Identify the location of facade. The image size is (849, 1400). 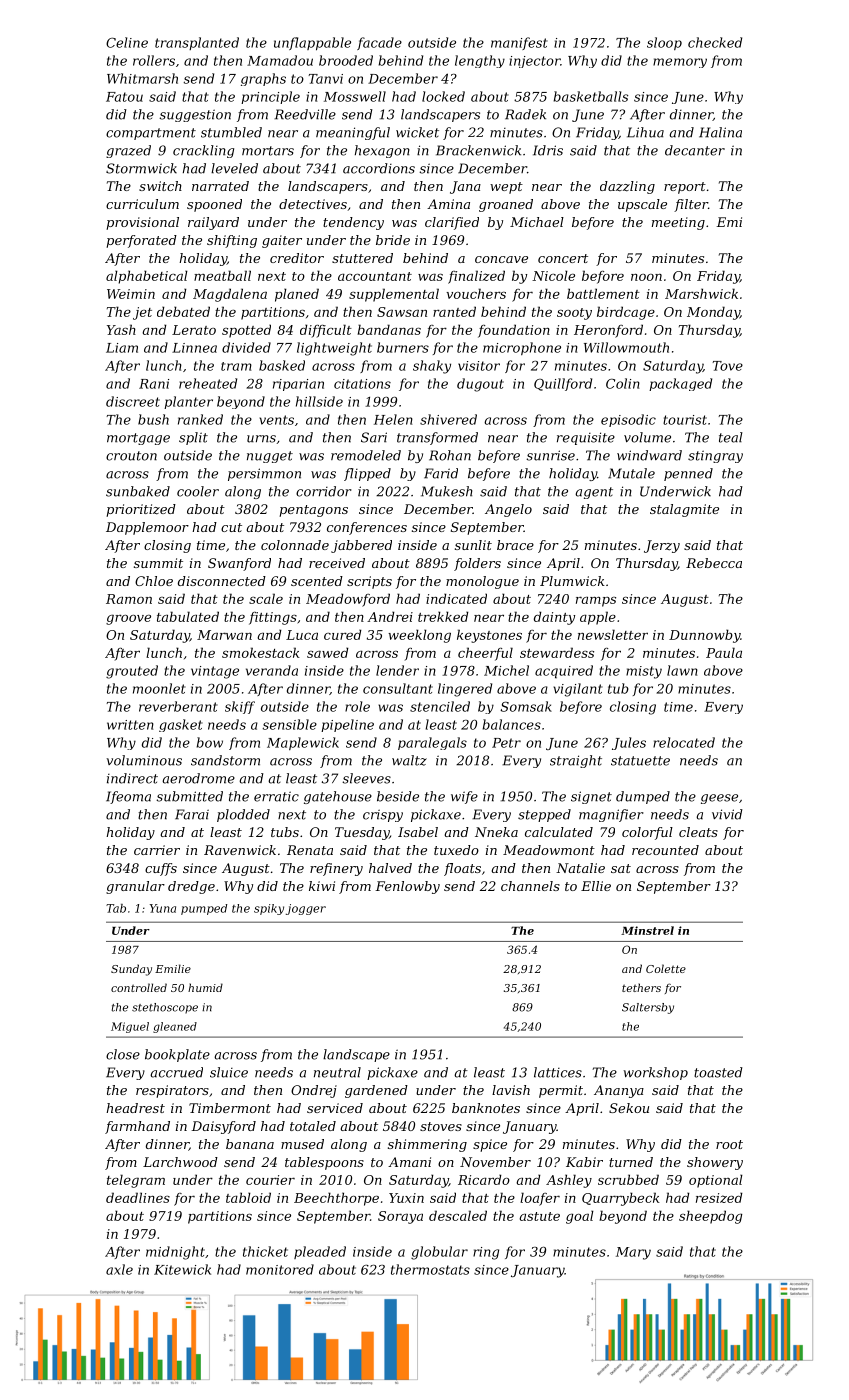
(379, 43).
